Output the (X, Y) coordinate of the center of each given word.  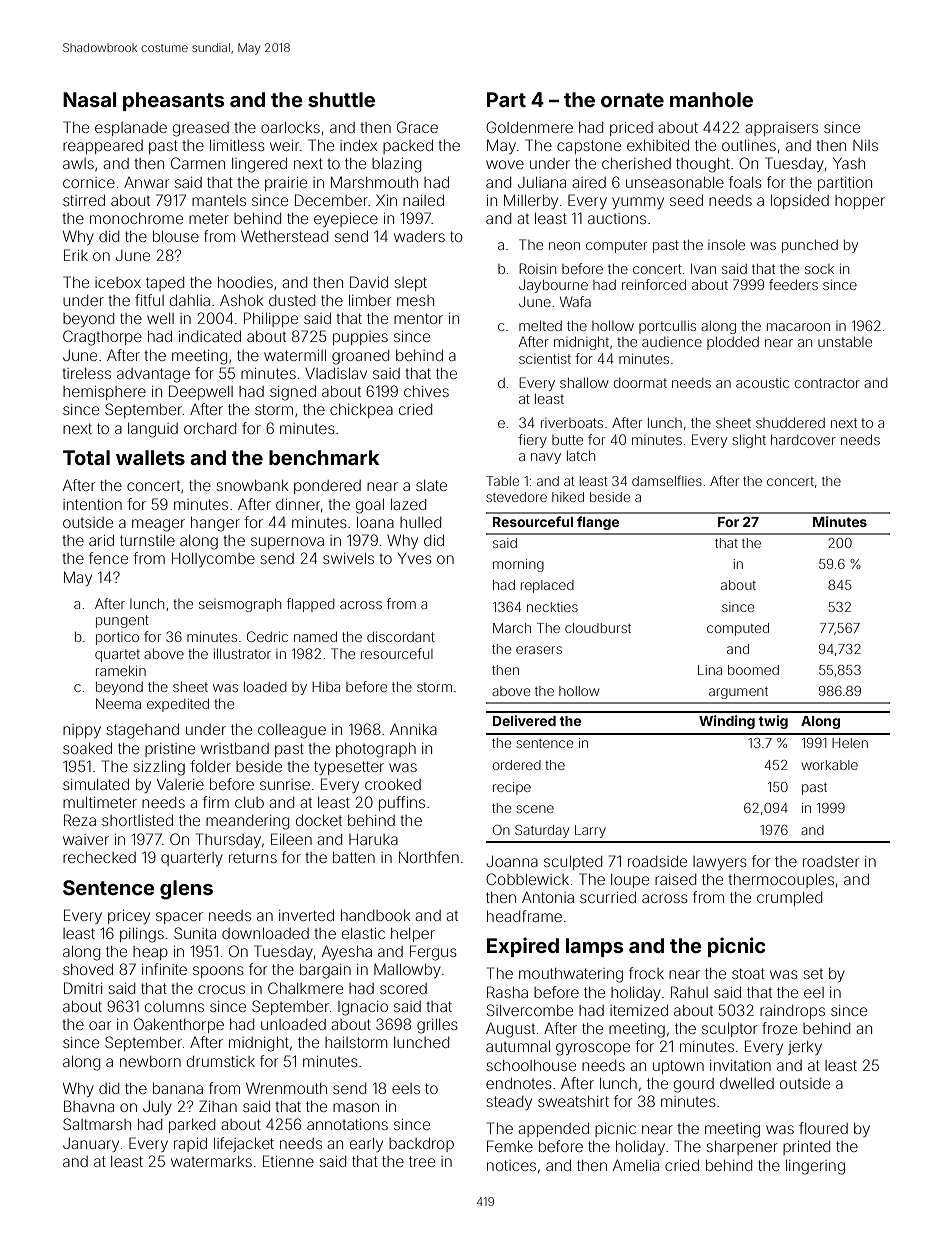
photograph (376, 750)
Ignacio (363, 1008)
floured (823, 1128)
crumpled (789, 899)
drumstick (221, 1061)
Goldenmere (529, 127)
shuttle (341, 99)
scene (535, 809)
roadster (831, 861)
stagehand (142, 731)
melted (540, 326)
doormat (640, 383)
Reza (80, 820)
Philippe (271, 319)
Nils (865, 145)
